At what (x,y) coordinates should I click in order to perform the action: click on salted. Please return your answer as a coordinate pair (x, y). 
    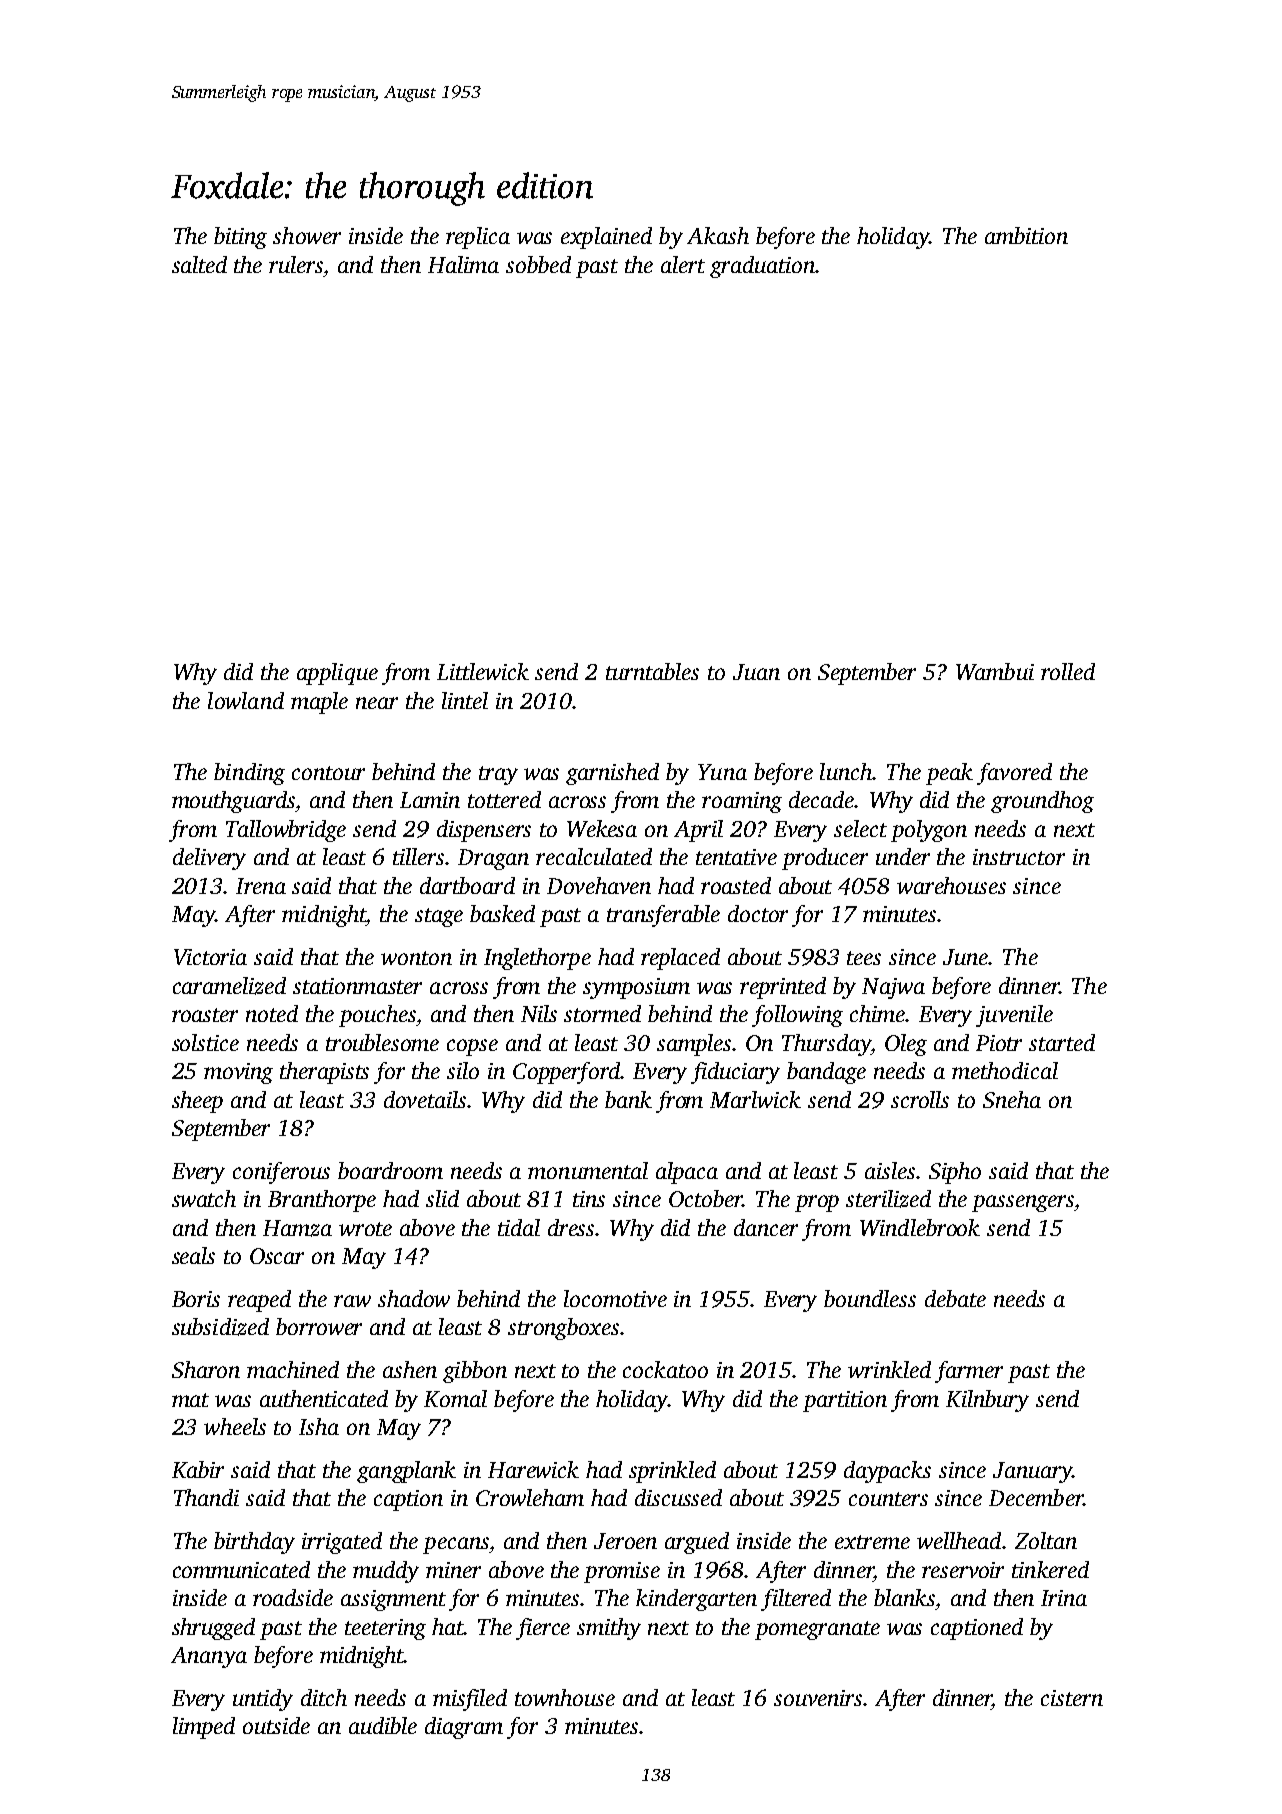
    Looking at the image, I should click on (199, 264).
